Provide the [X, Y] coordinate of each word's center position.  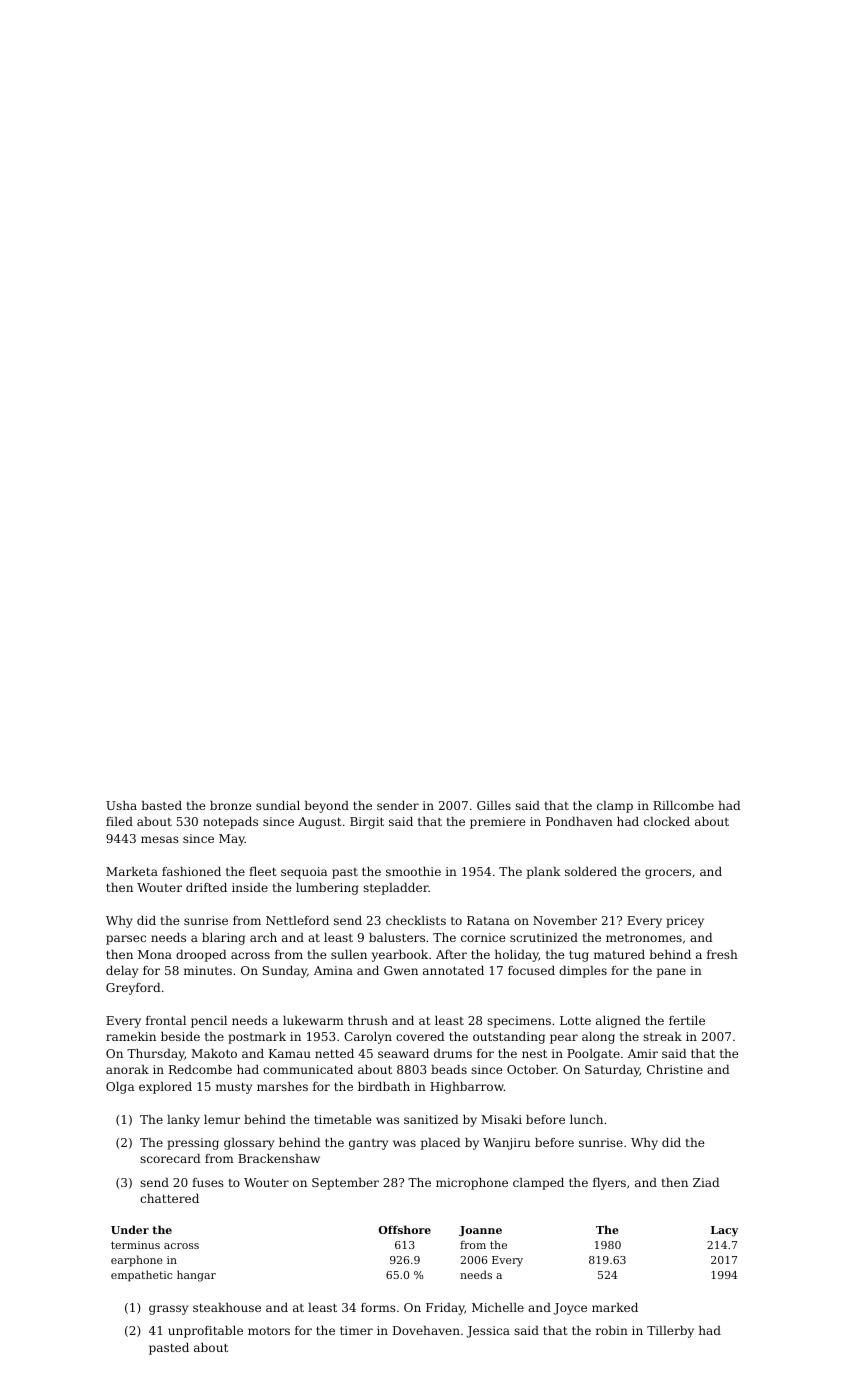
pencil [209, 1022]
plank [544, 873]
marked [615, 1307]
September [345, 1184]
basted [161, 805]
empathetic [141, 1276]
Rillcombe [683, 805]
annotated [453, 970]
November [565, 920]
